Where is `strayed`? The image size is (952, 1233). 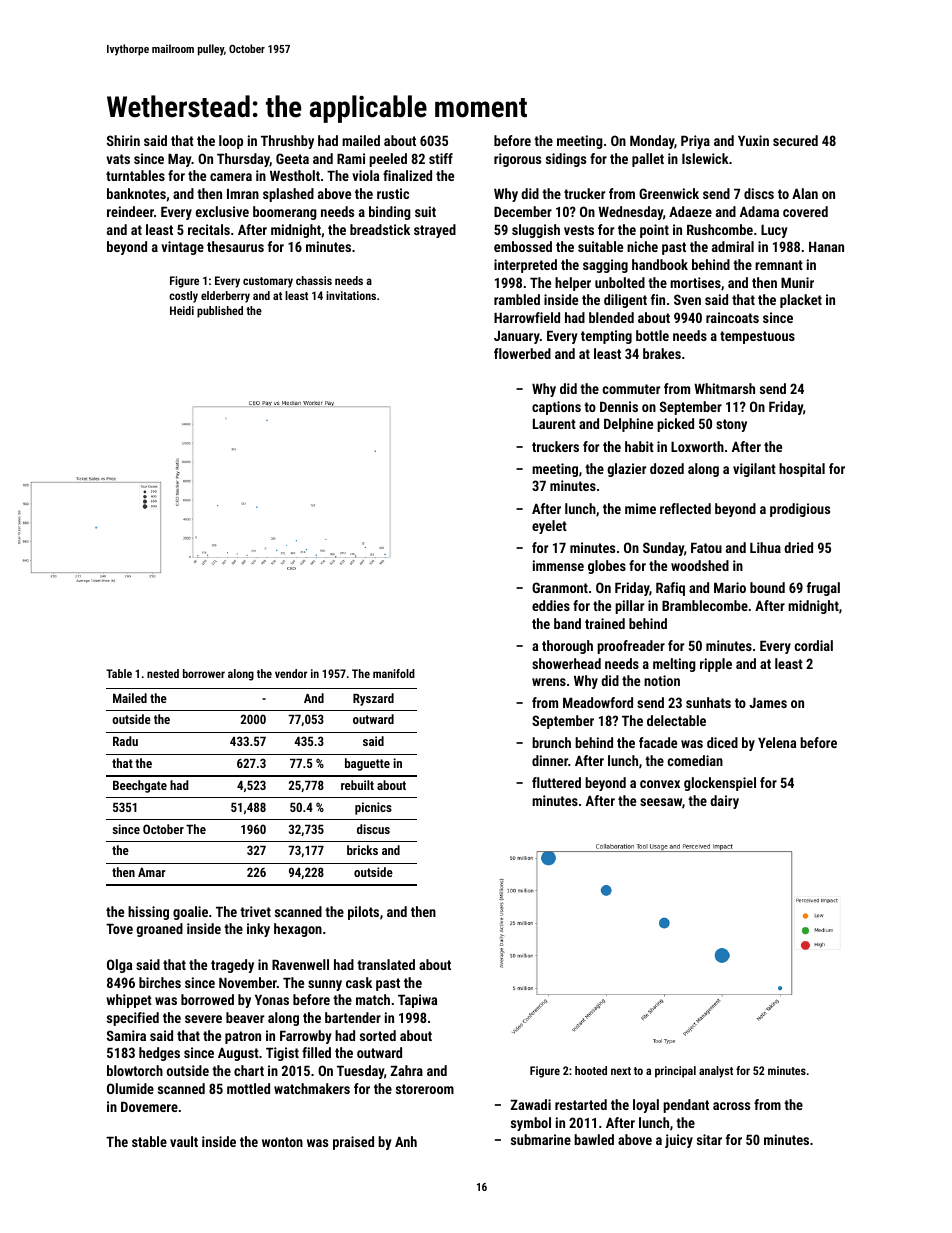 strayed is located at coordinates (435, 231).
